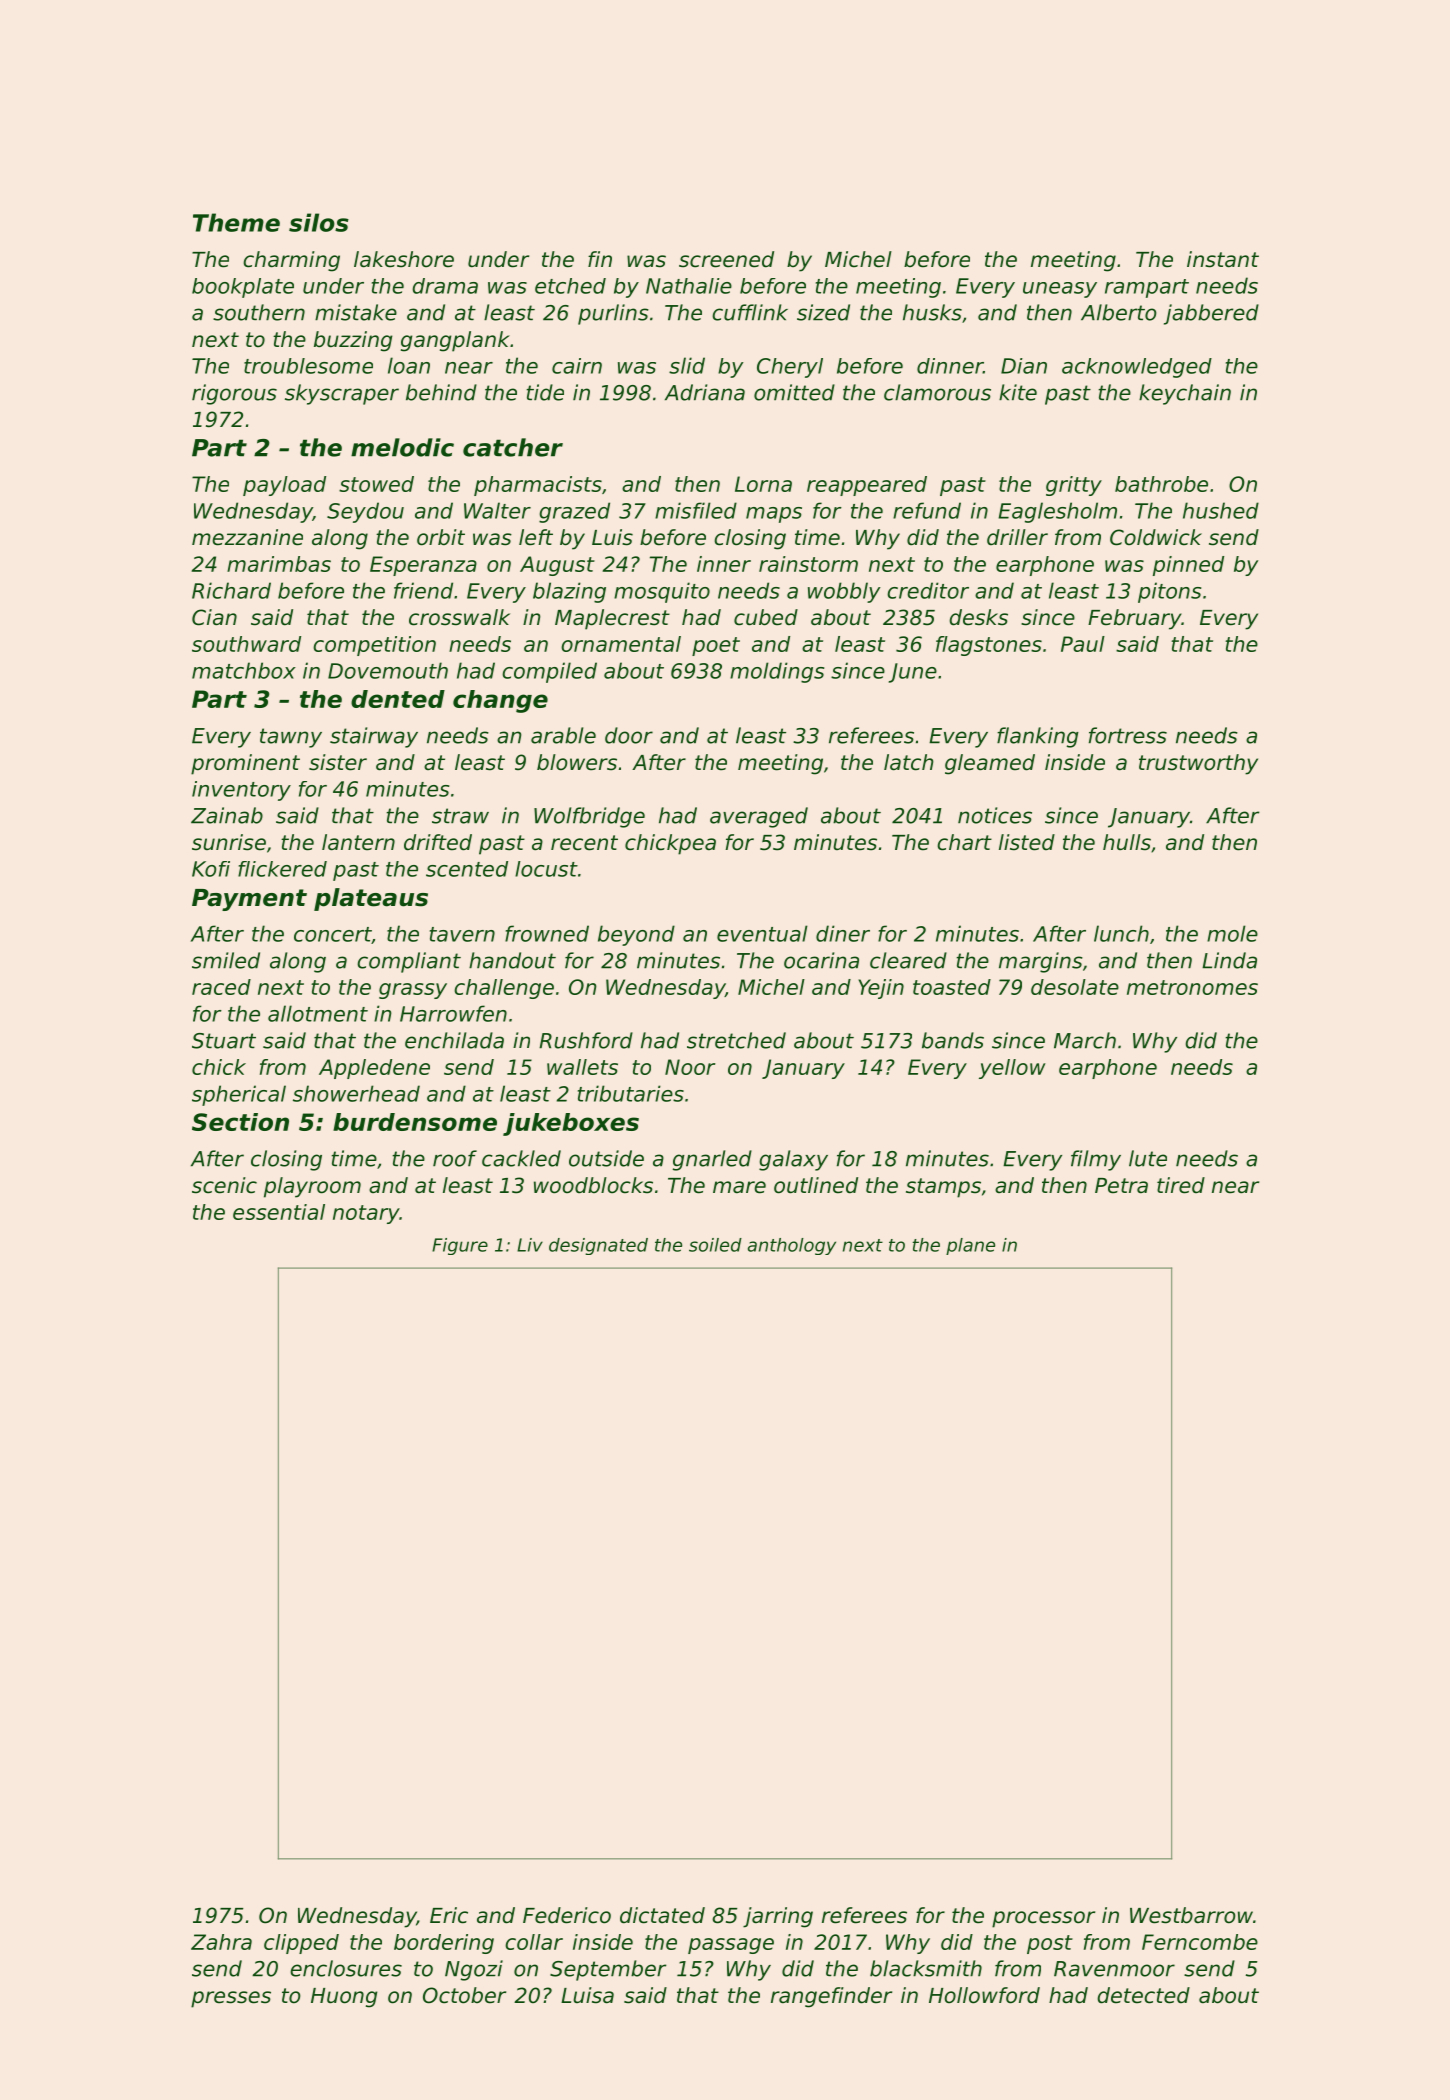 Image resolution: width=1450 pixels, height=2100 pixels. Describe the element at coordinates (831, 1997) in the image. I see `rangefinder` at that location.
